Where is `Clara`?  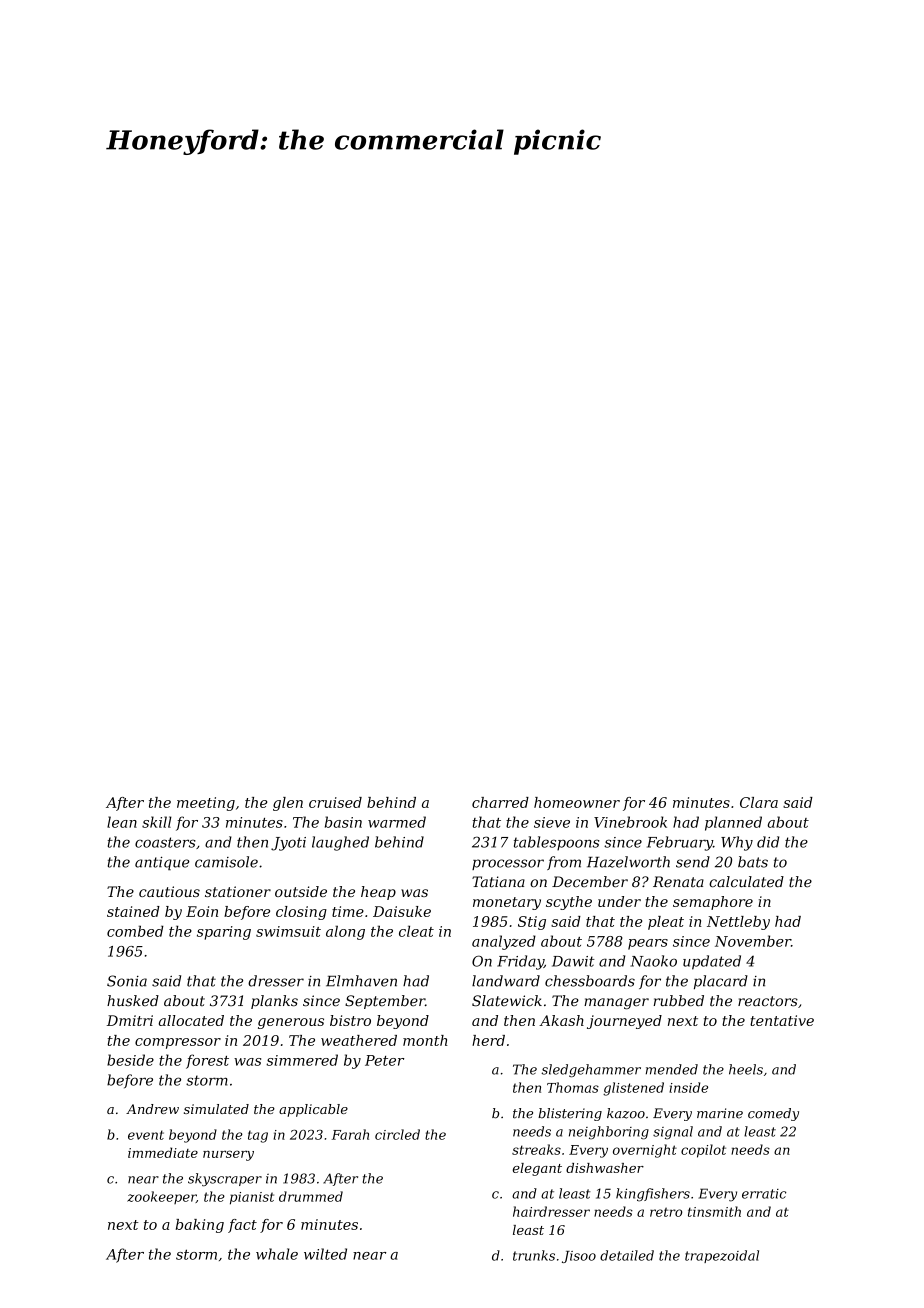 Clara is located at coordinates (759, 802).
